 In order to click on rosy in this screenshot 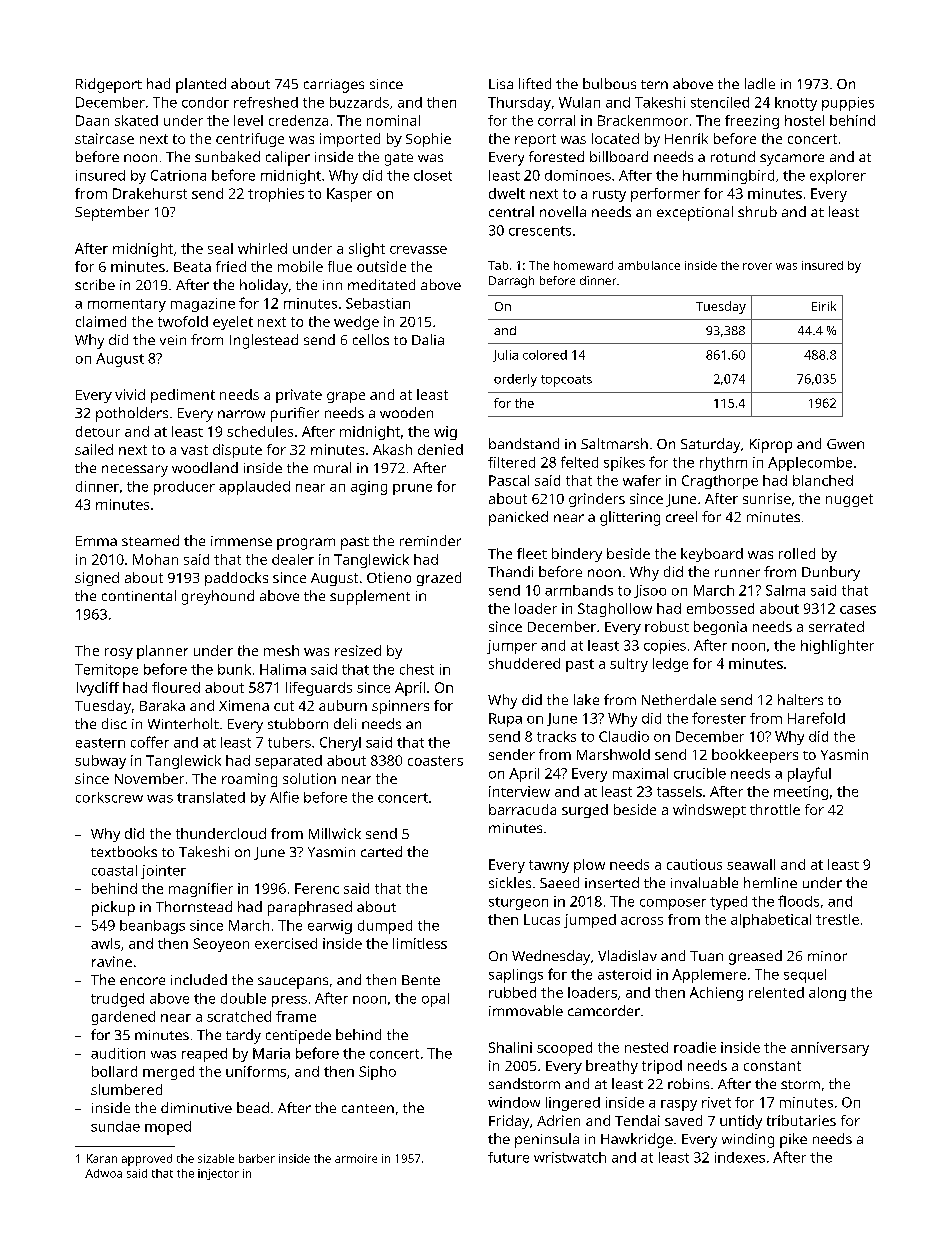, I will do `click(119, 653)`.
